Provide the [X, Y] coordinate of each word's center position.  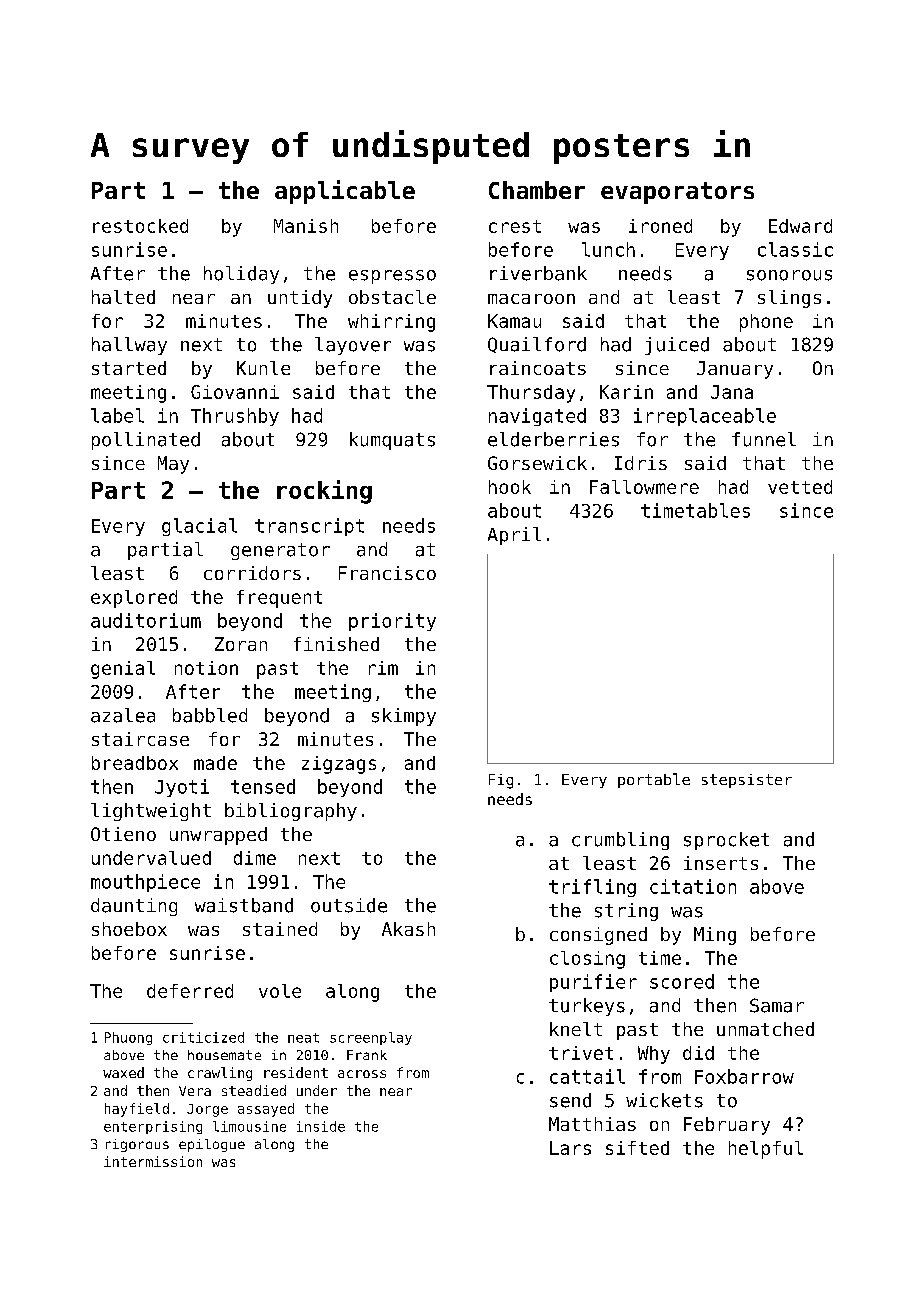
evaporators [677, 193]
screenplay [371, 1038]
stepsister [747, 781]
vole [280, 991]
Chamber [537, 190]
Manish [306, 226]
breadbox [135, 763]
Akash [408, 929]
